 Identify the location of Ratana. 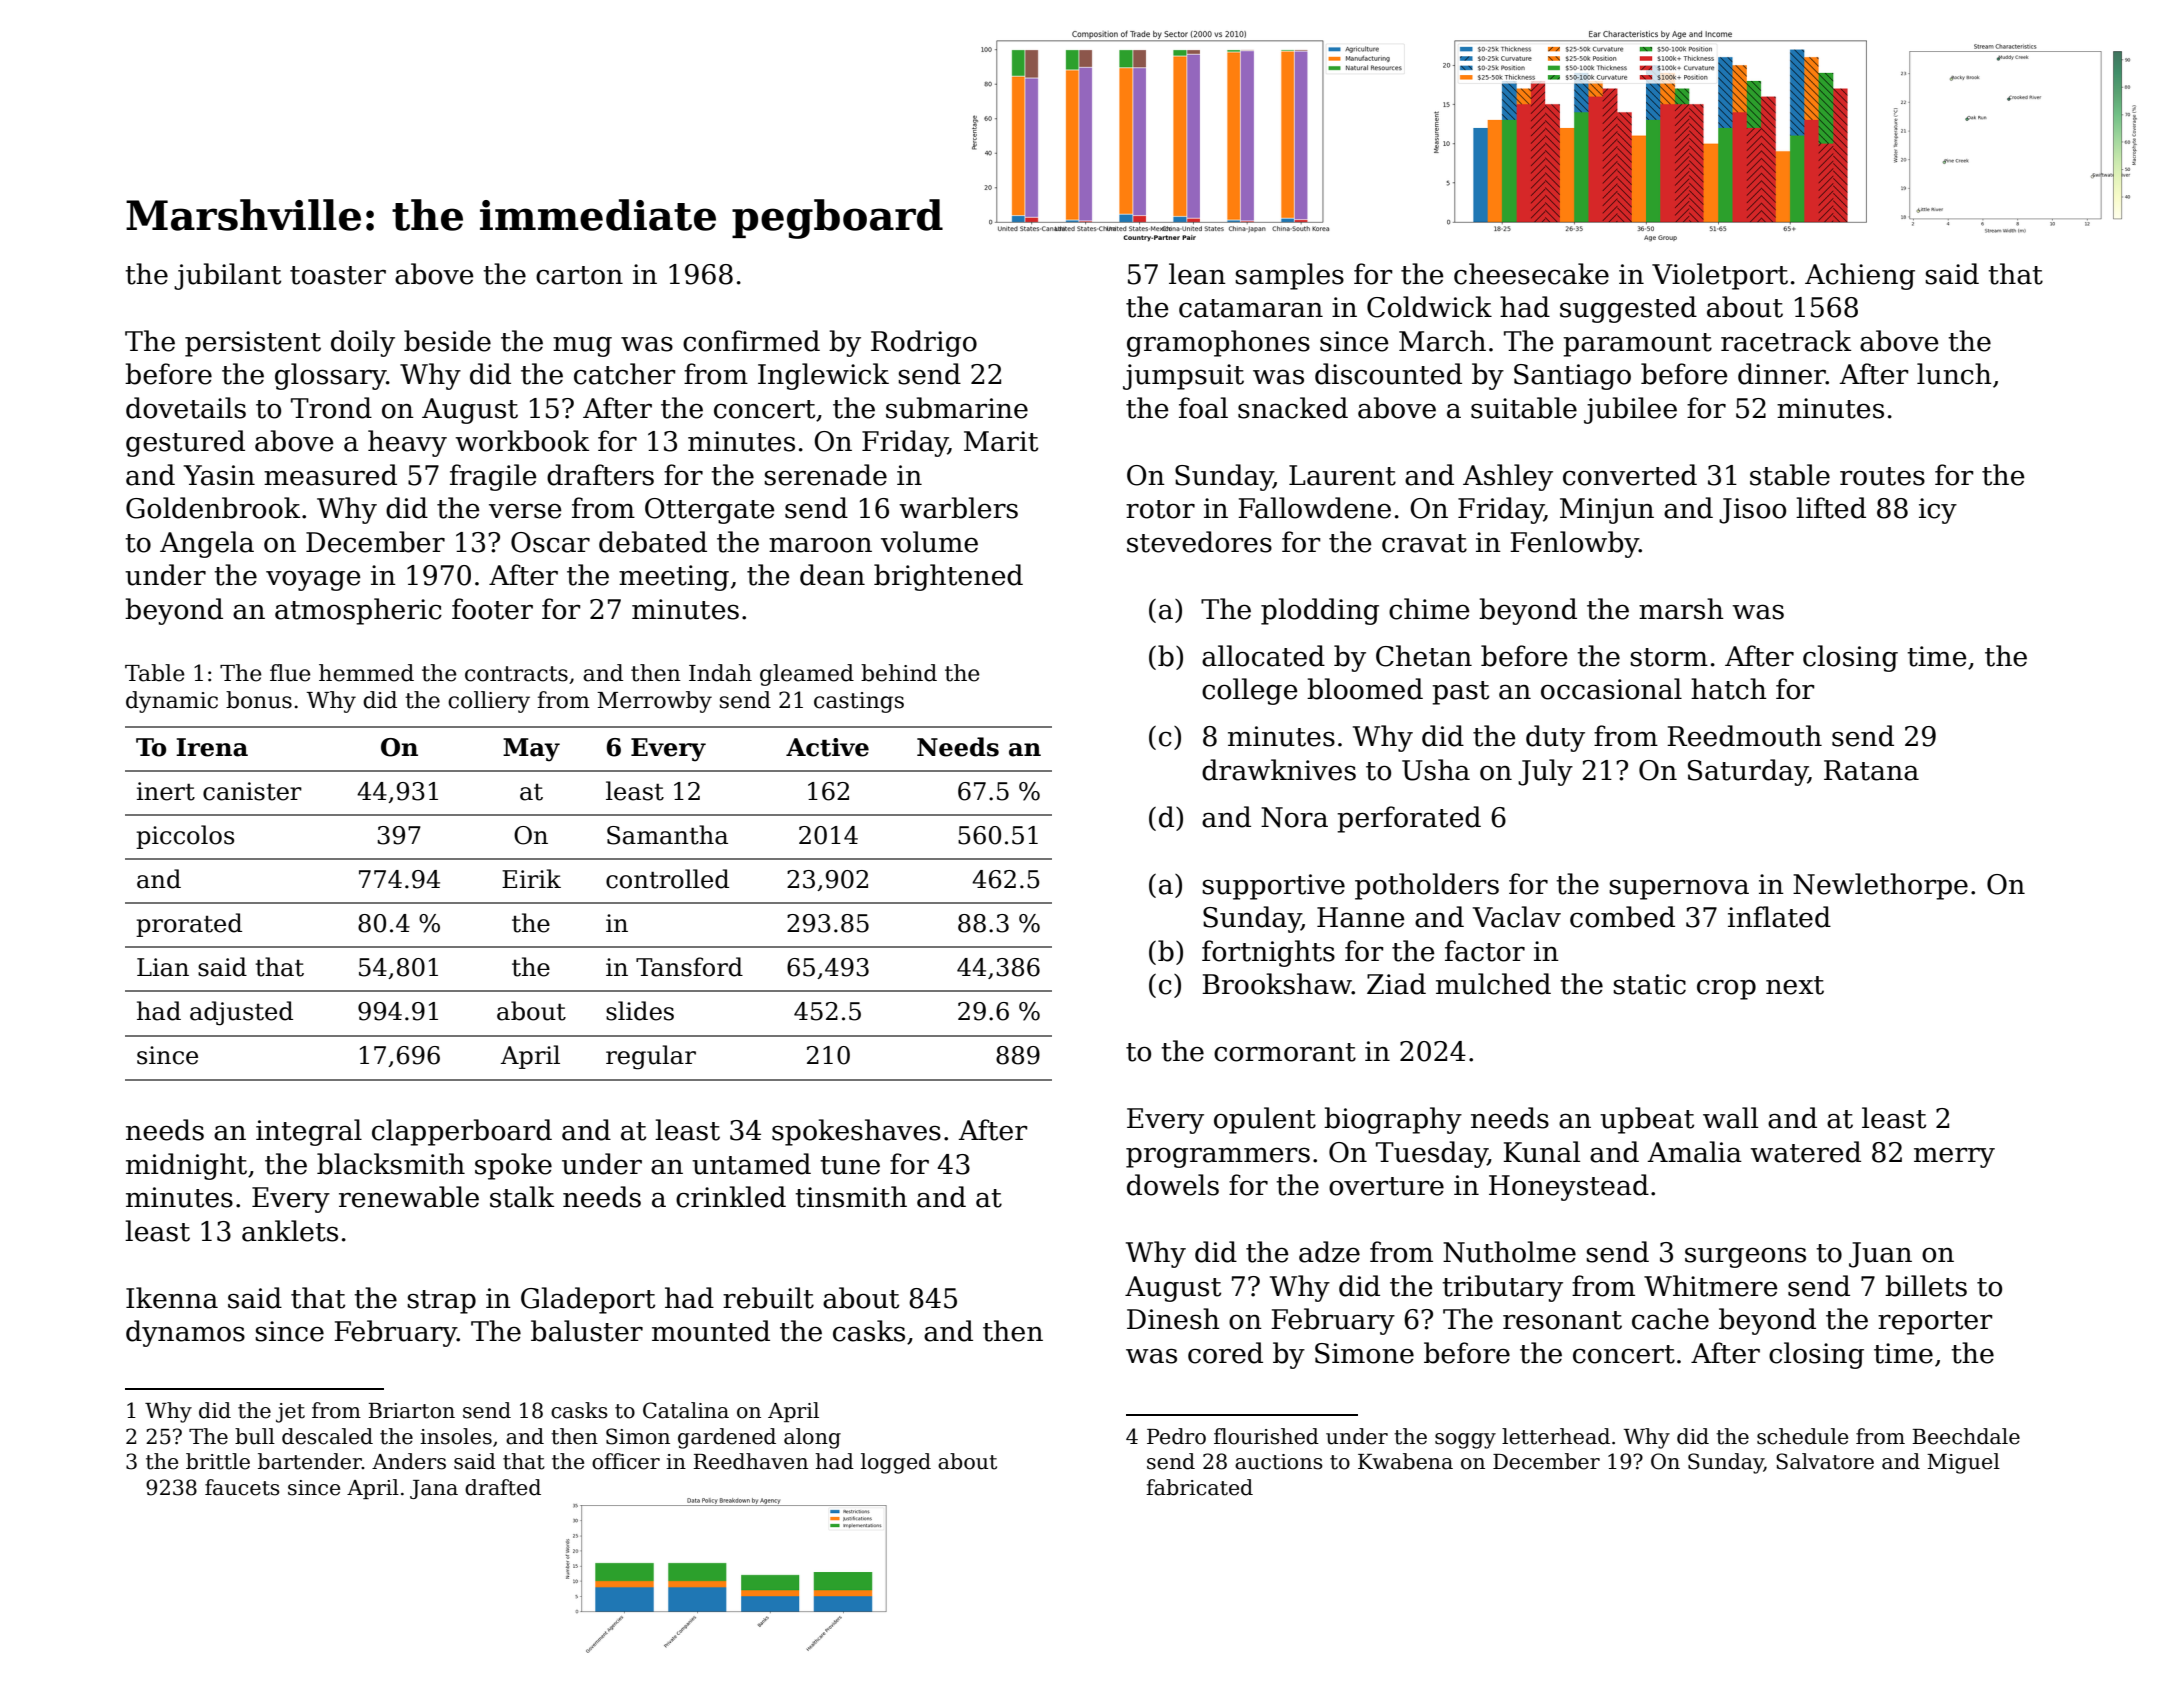
(1871, 770).
